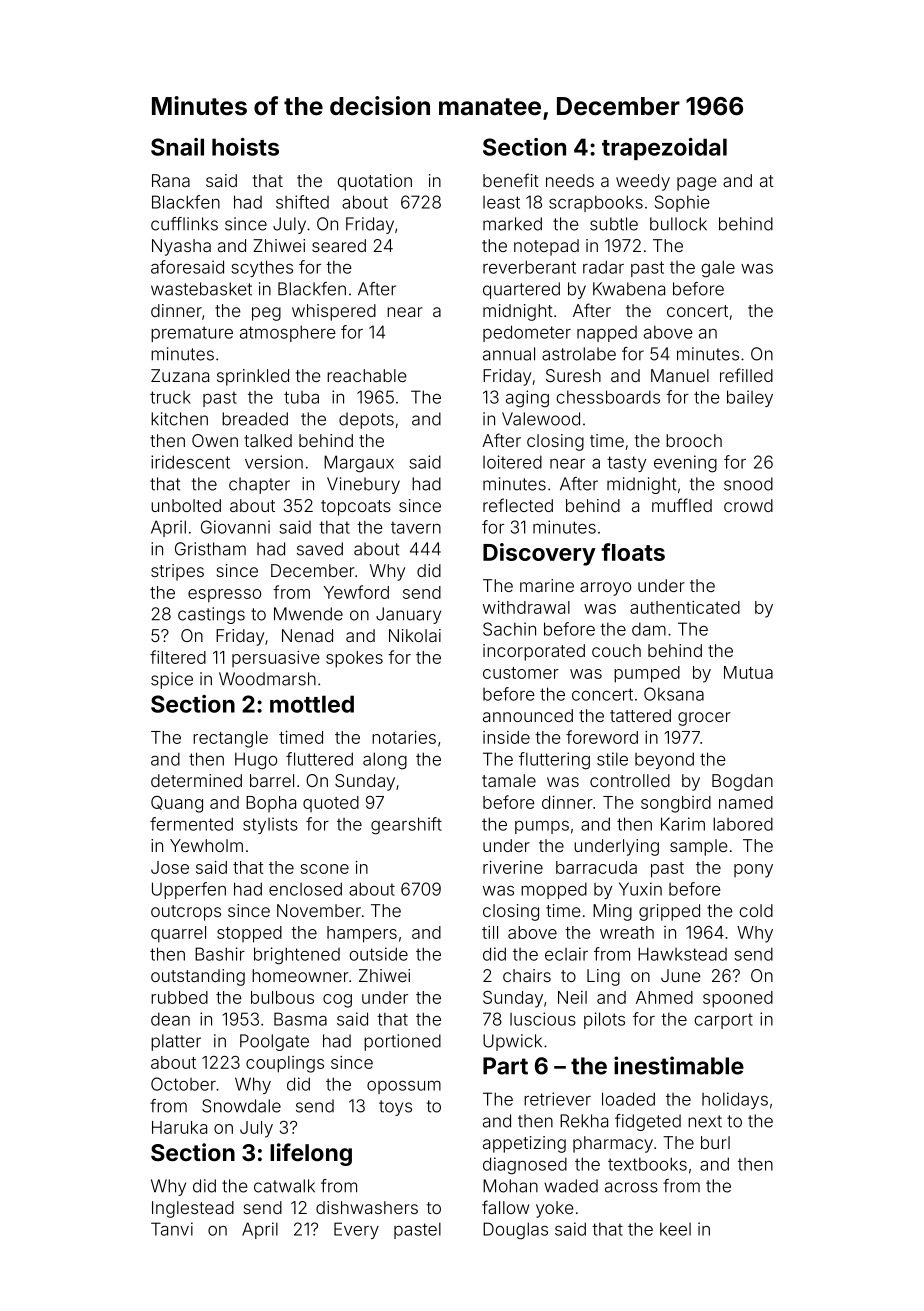  What do you see at coordinates (742, 782) in the screenshot?
I see `Bogdan` at bounding box center [742, 782].
